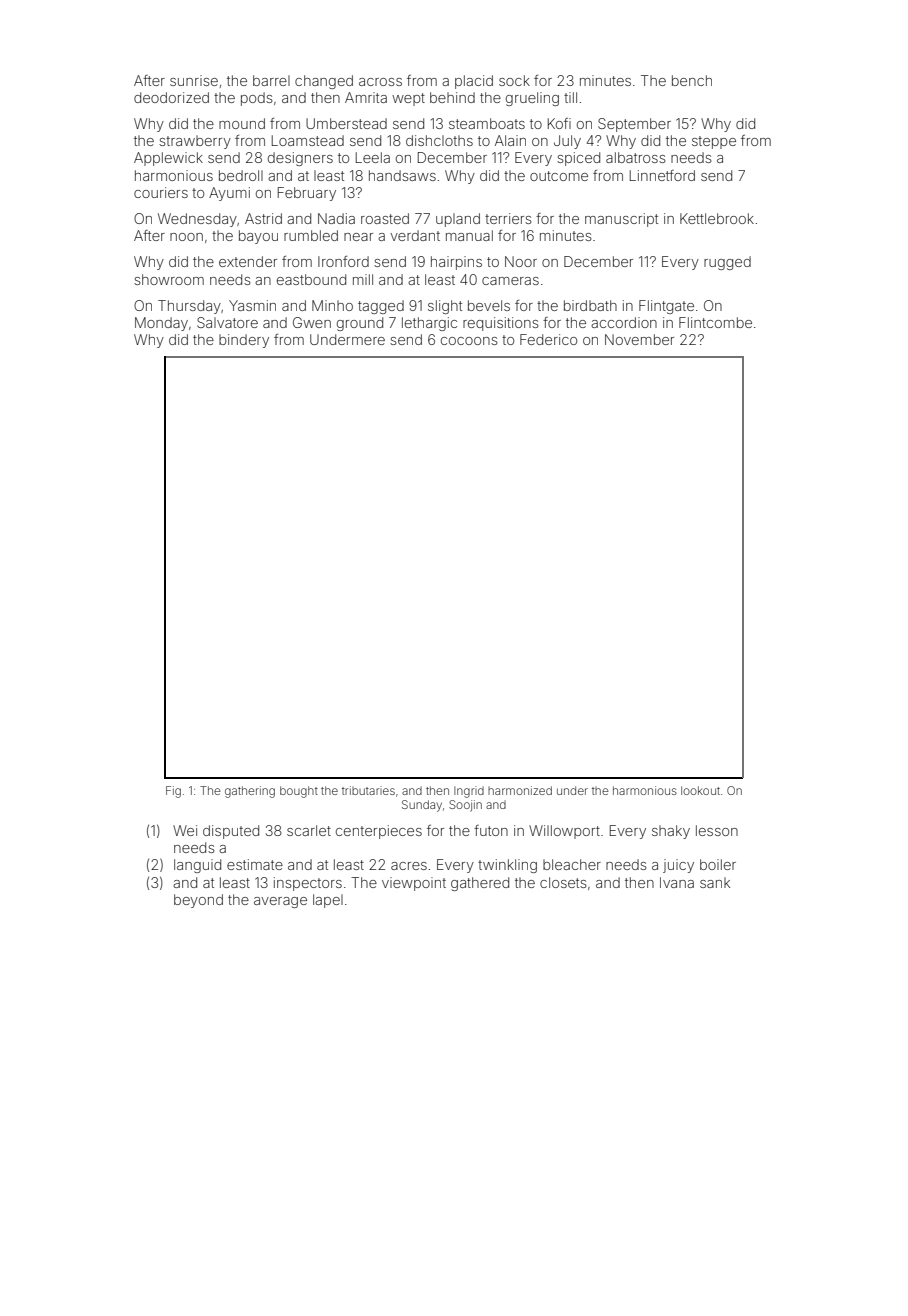 Image resolution: width=908 pixels, height=1316 pixels. Describe the element at coordinates (692, 80) in the image. I see `bench` at that location.
